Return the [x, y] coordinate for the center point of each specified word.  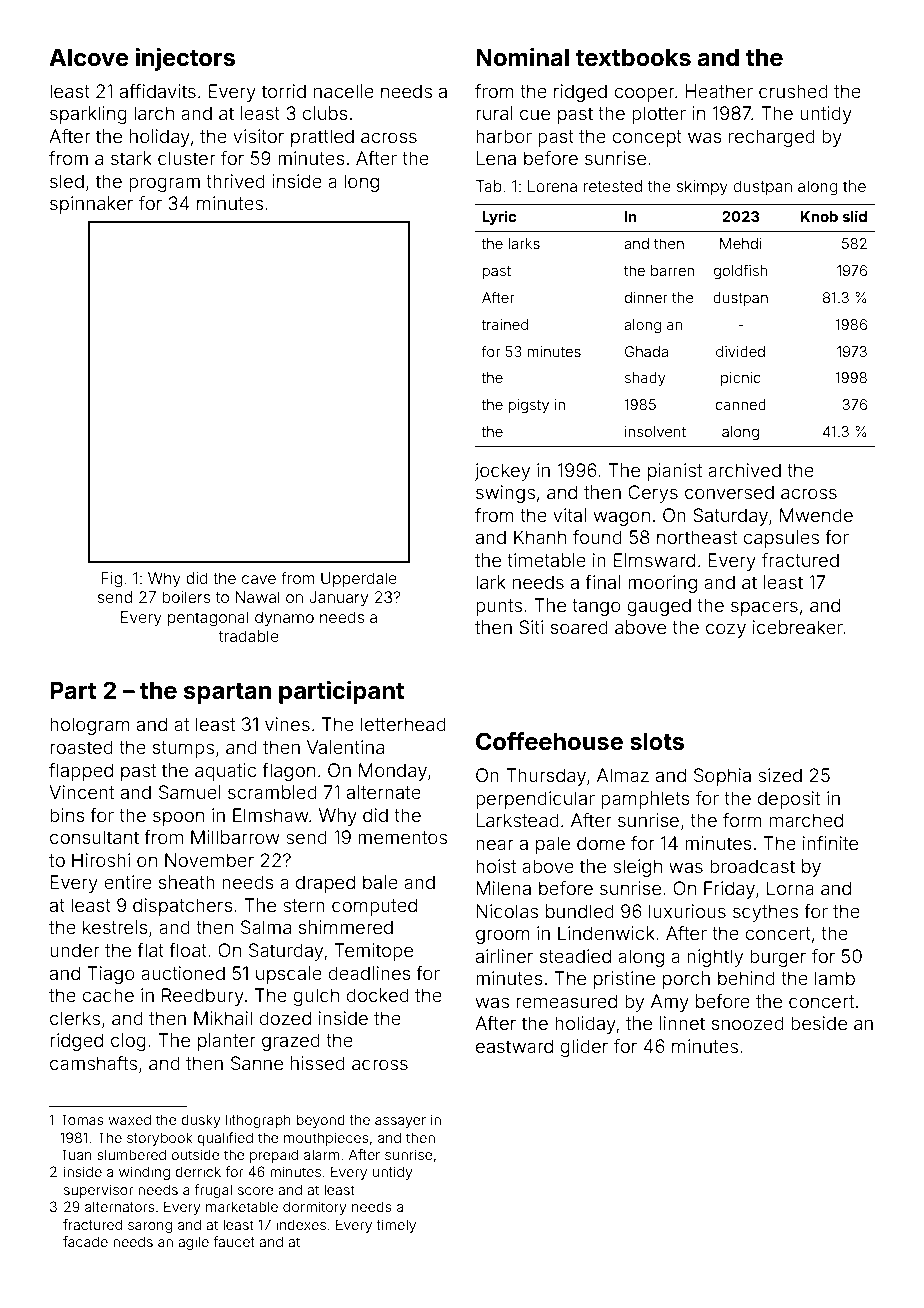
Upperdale [359, 579]
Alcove [89, 57]
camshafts [93, 1063]
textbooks [633, 57]
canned [741, 404]
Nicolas [507, 911]
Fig [112, 580]
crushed [793, 91]
